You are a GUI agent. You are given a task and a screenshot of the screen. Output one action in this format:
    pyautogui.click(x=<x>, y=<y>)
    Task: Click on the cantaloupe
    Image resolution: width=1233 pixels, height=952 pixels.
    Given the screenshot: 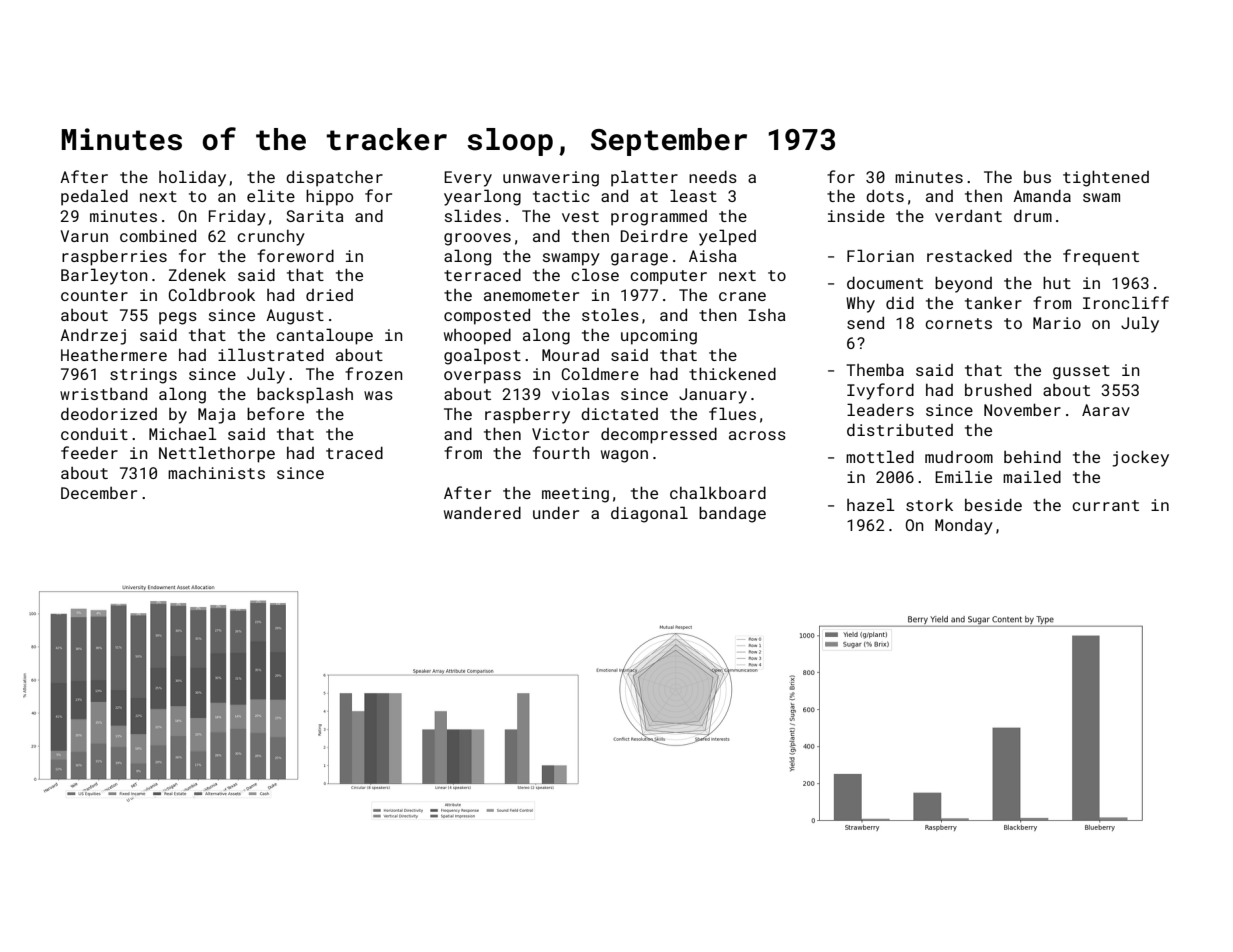 What is the action you would take?
    pyautogui.click(x=324, y=336)
